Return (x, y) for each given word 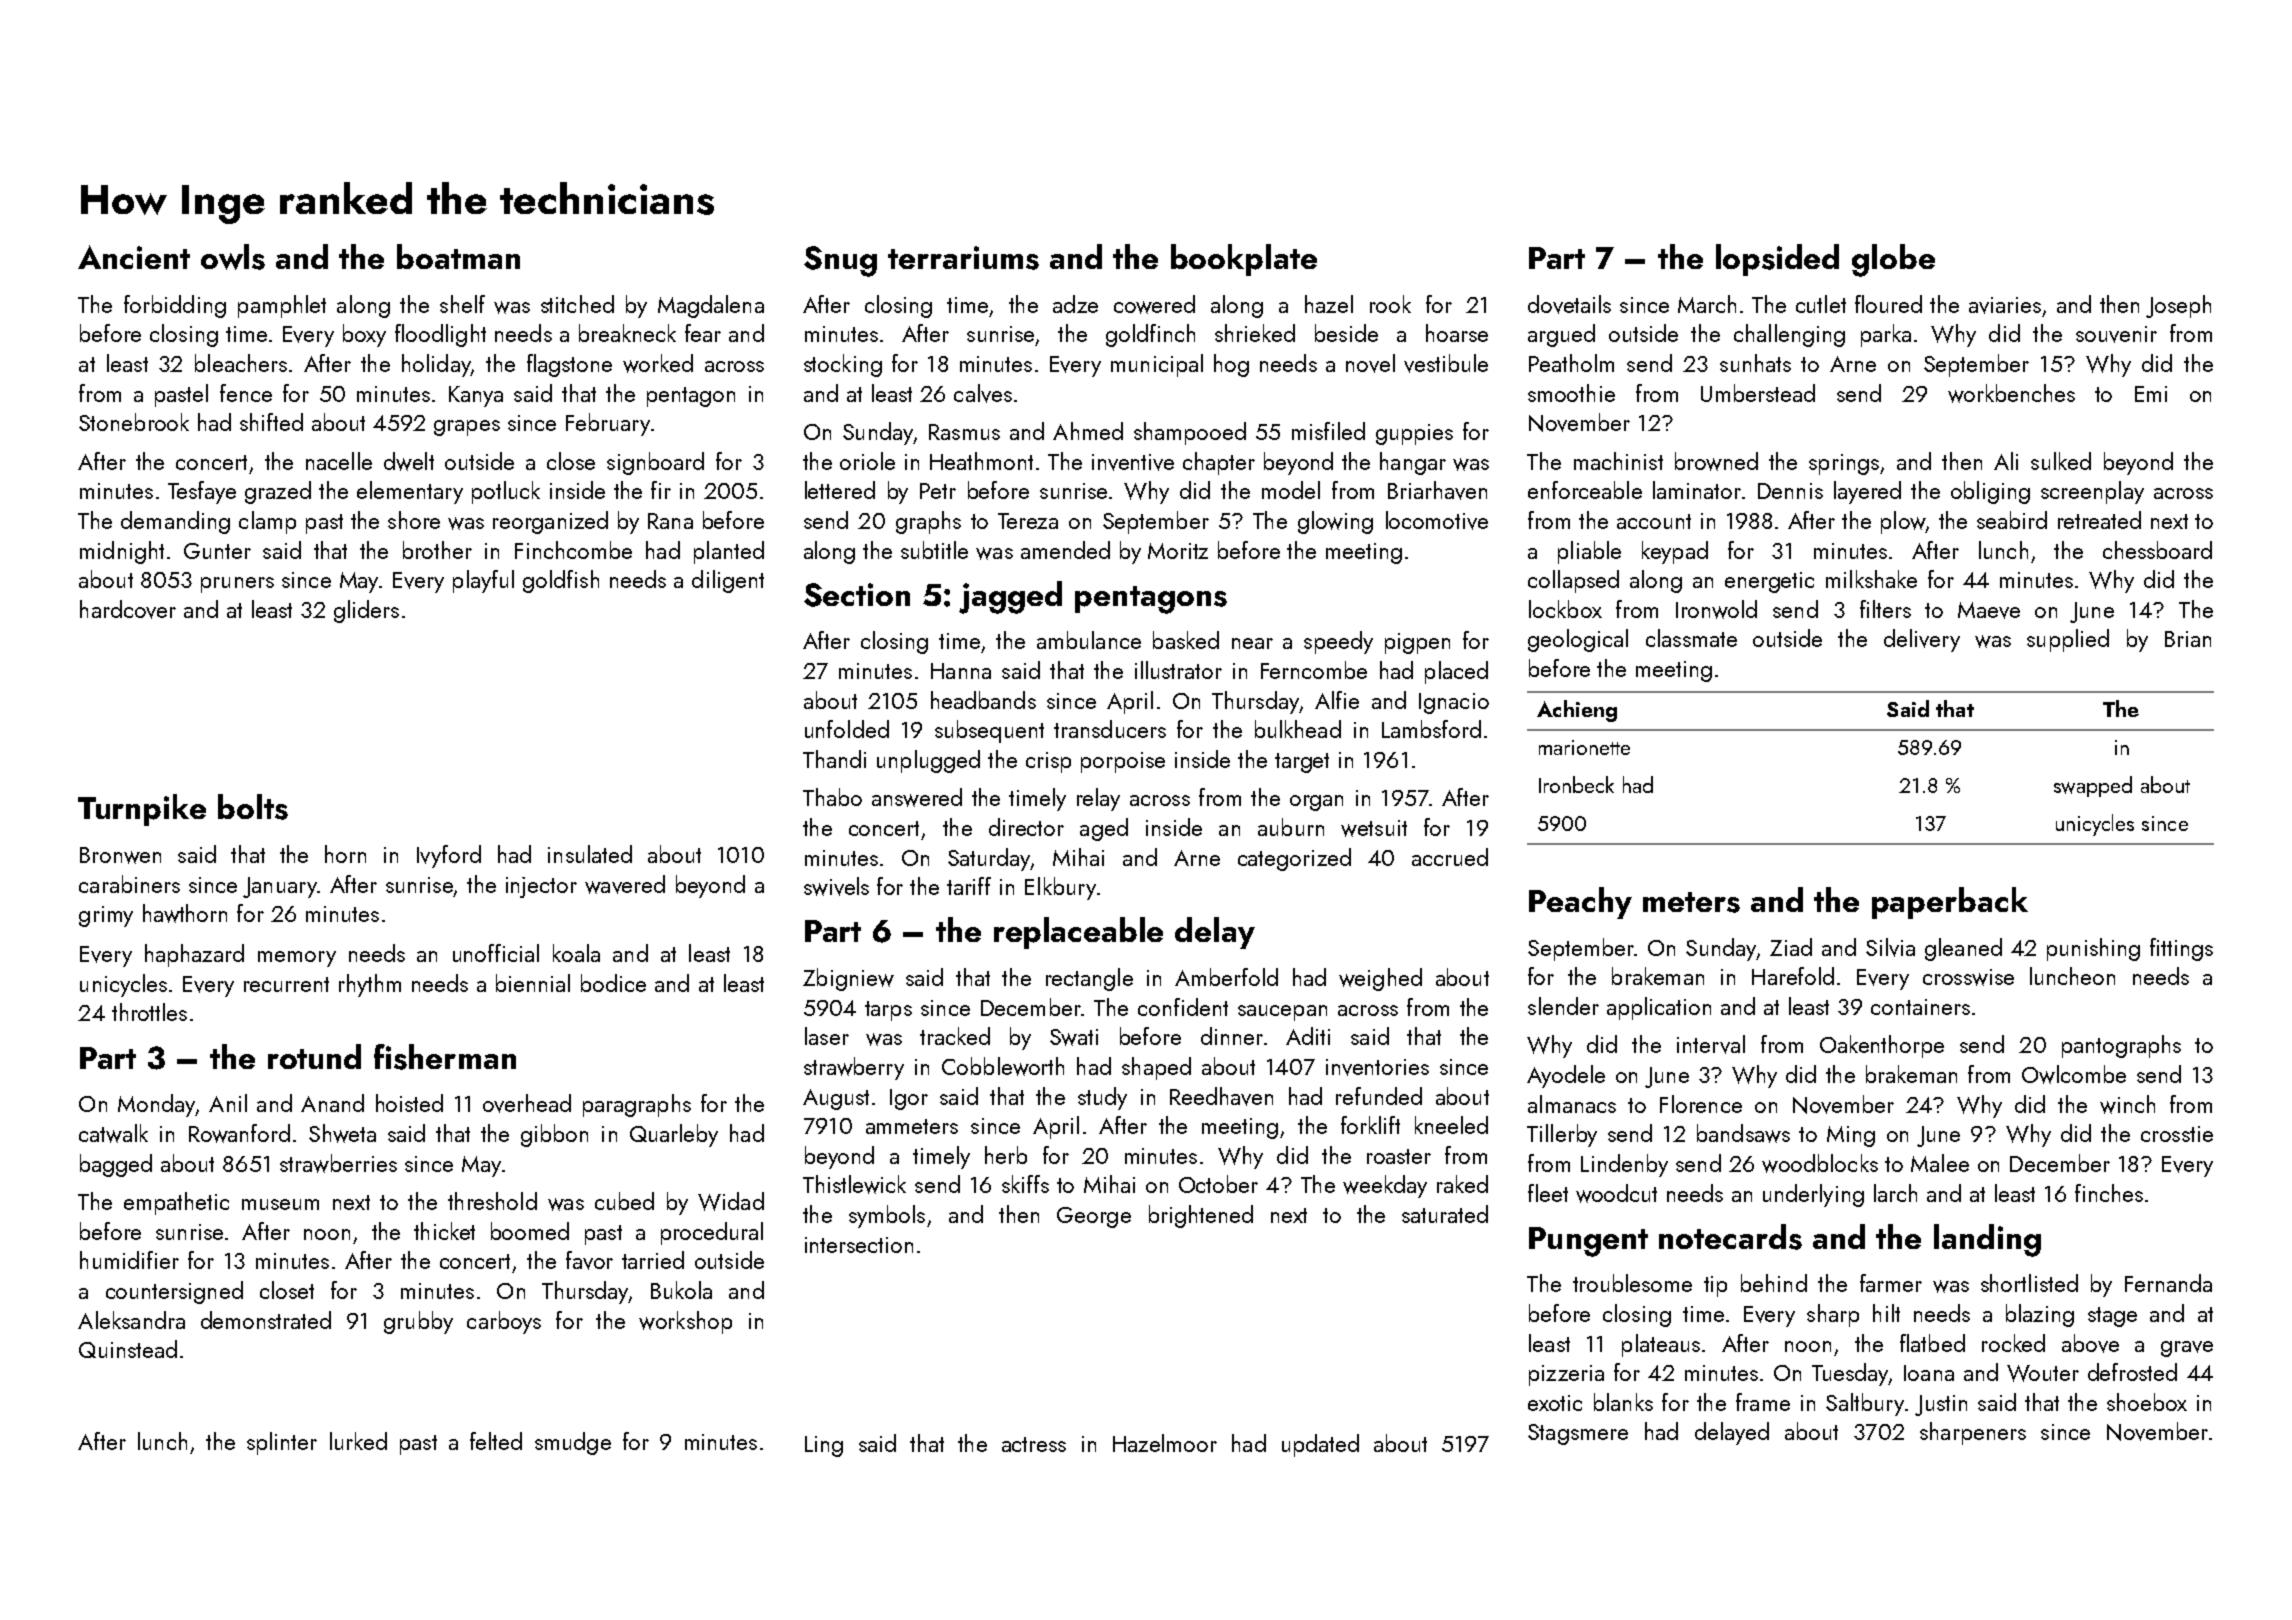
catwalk (113, 1133)
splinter (282, 1443)
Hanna (961, 671)
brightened (1201, 1216)
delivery (1922, 640)
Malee (1940, 1163)
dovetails (1569, 304)
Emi (2151, 394)
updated (1320, 1445)
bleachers (241, 363)
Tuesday (1850, 1374)
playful (483, 581)
